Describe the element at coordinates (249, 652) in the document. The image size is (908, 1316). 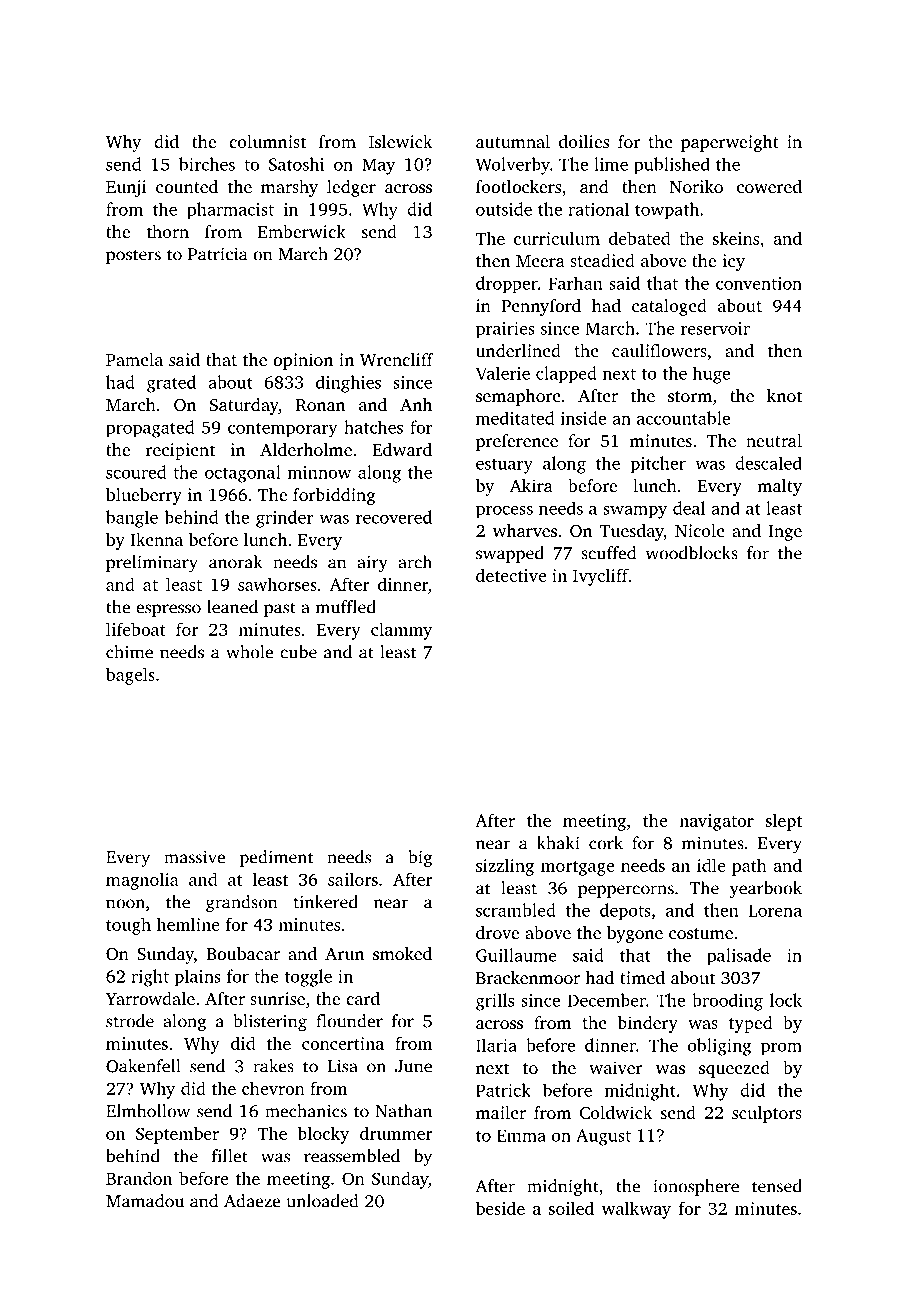
I see `whole` at that location.
